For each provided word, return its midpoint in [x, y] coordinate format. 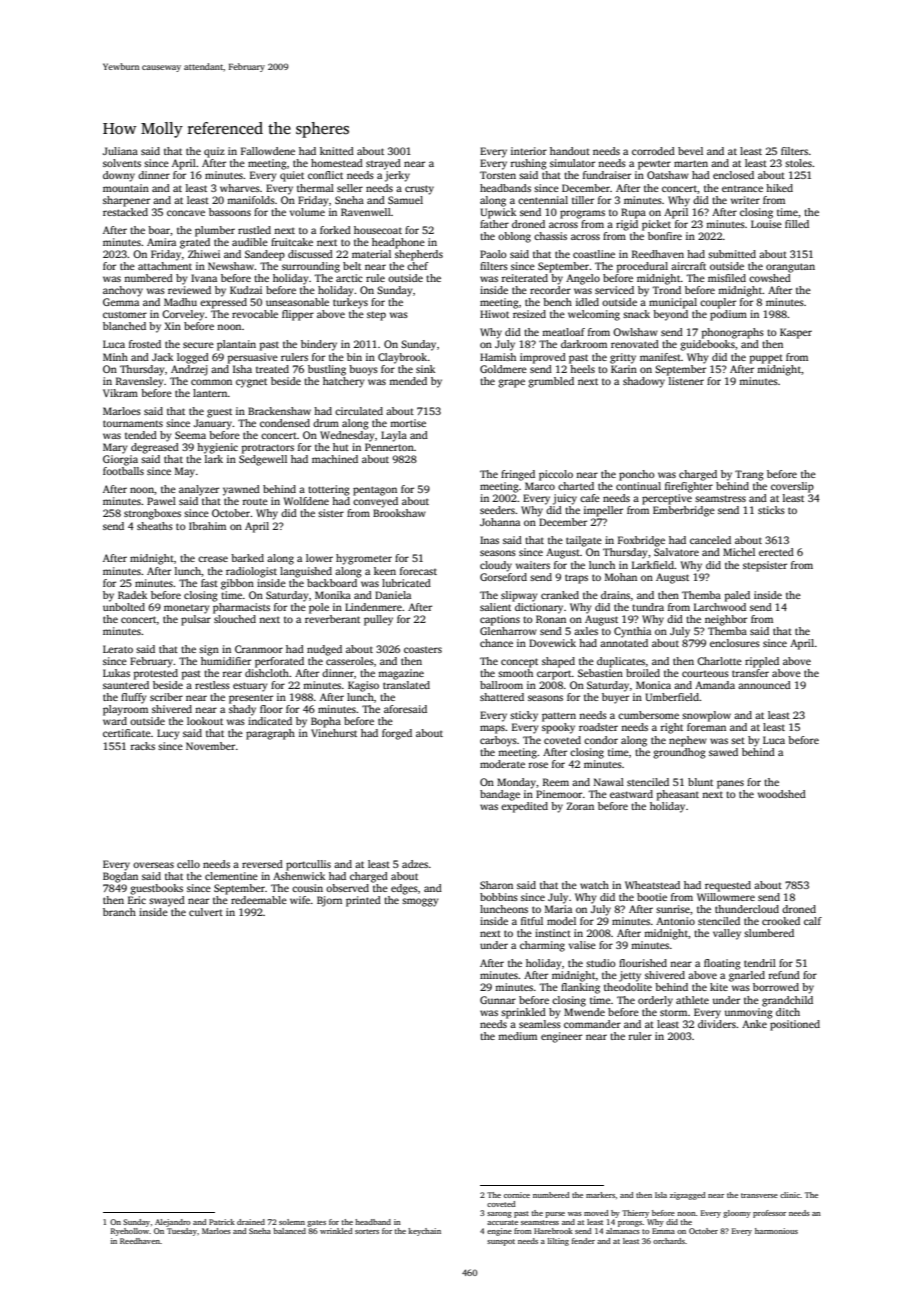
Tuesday [182, 1232]
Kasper [796, 333]
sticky [524, 716]
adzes [415, 864]
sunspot [501, 1242]
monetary [187, 609]
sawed [723, 752]
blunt [700, 782]
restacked [125, 212]
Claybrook [402, 358]
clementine [231, 876]
